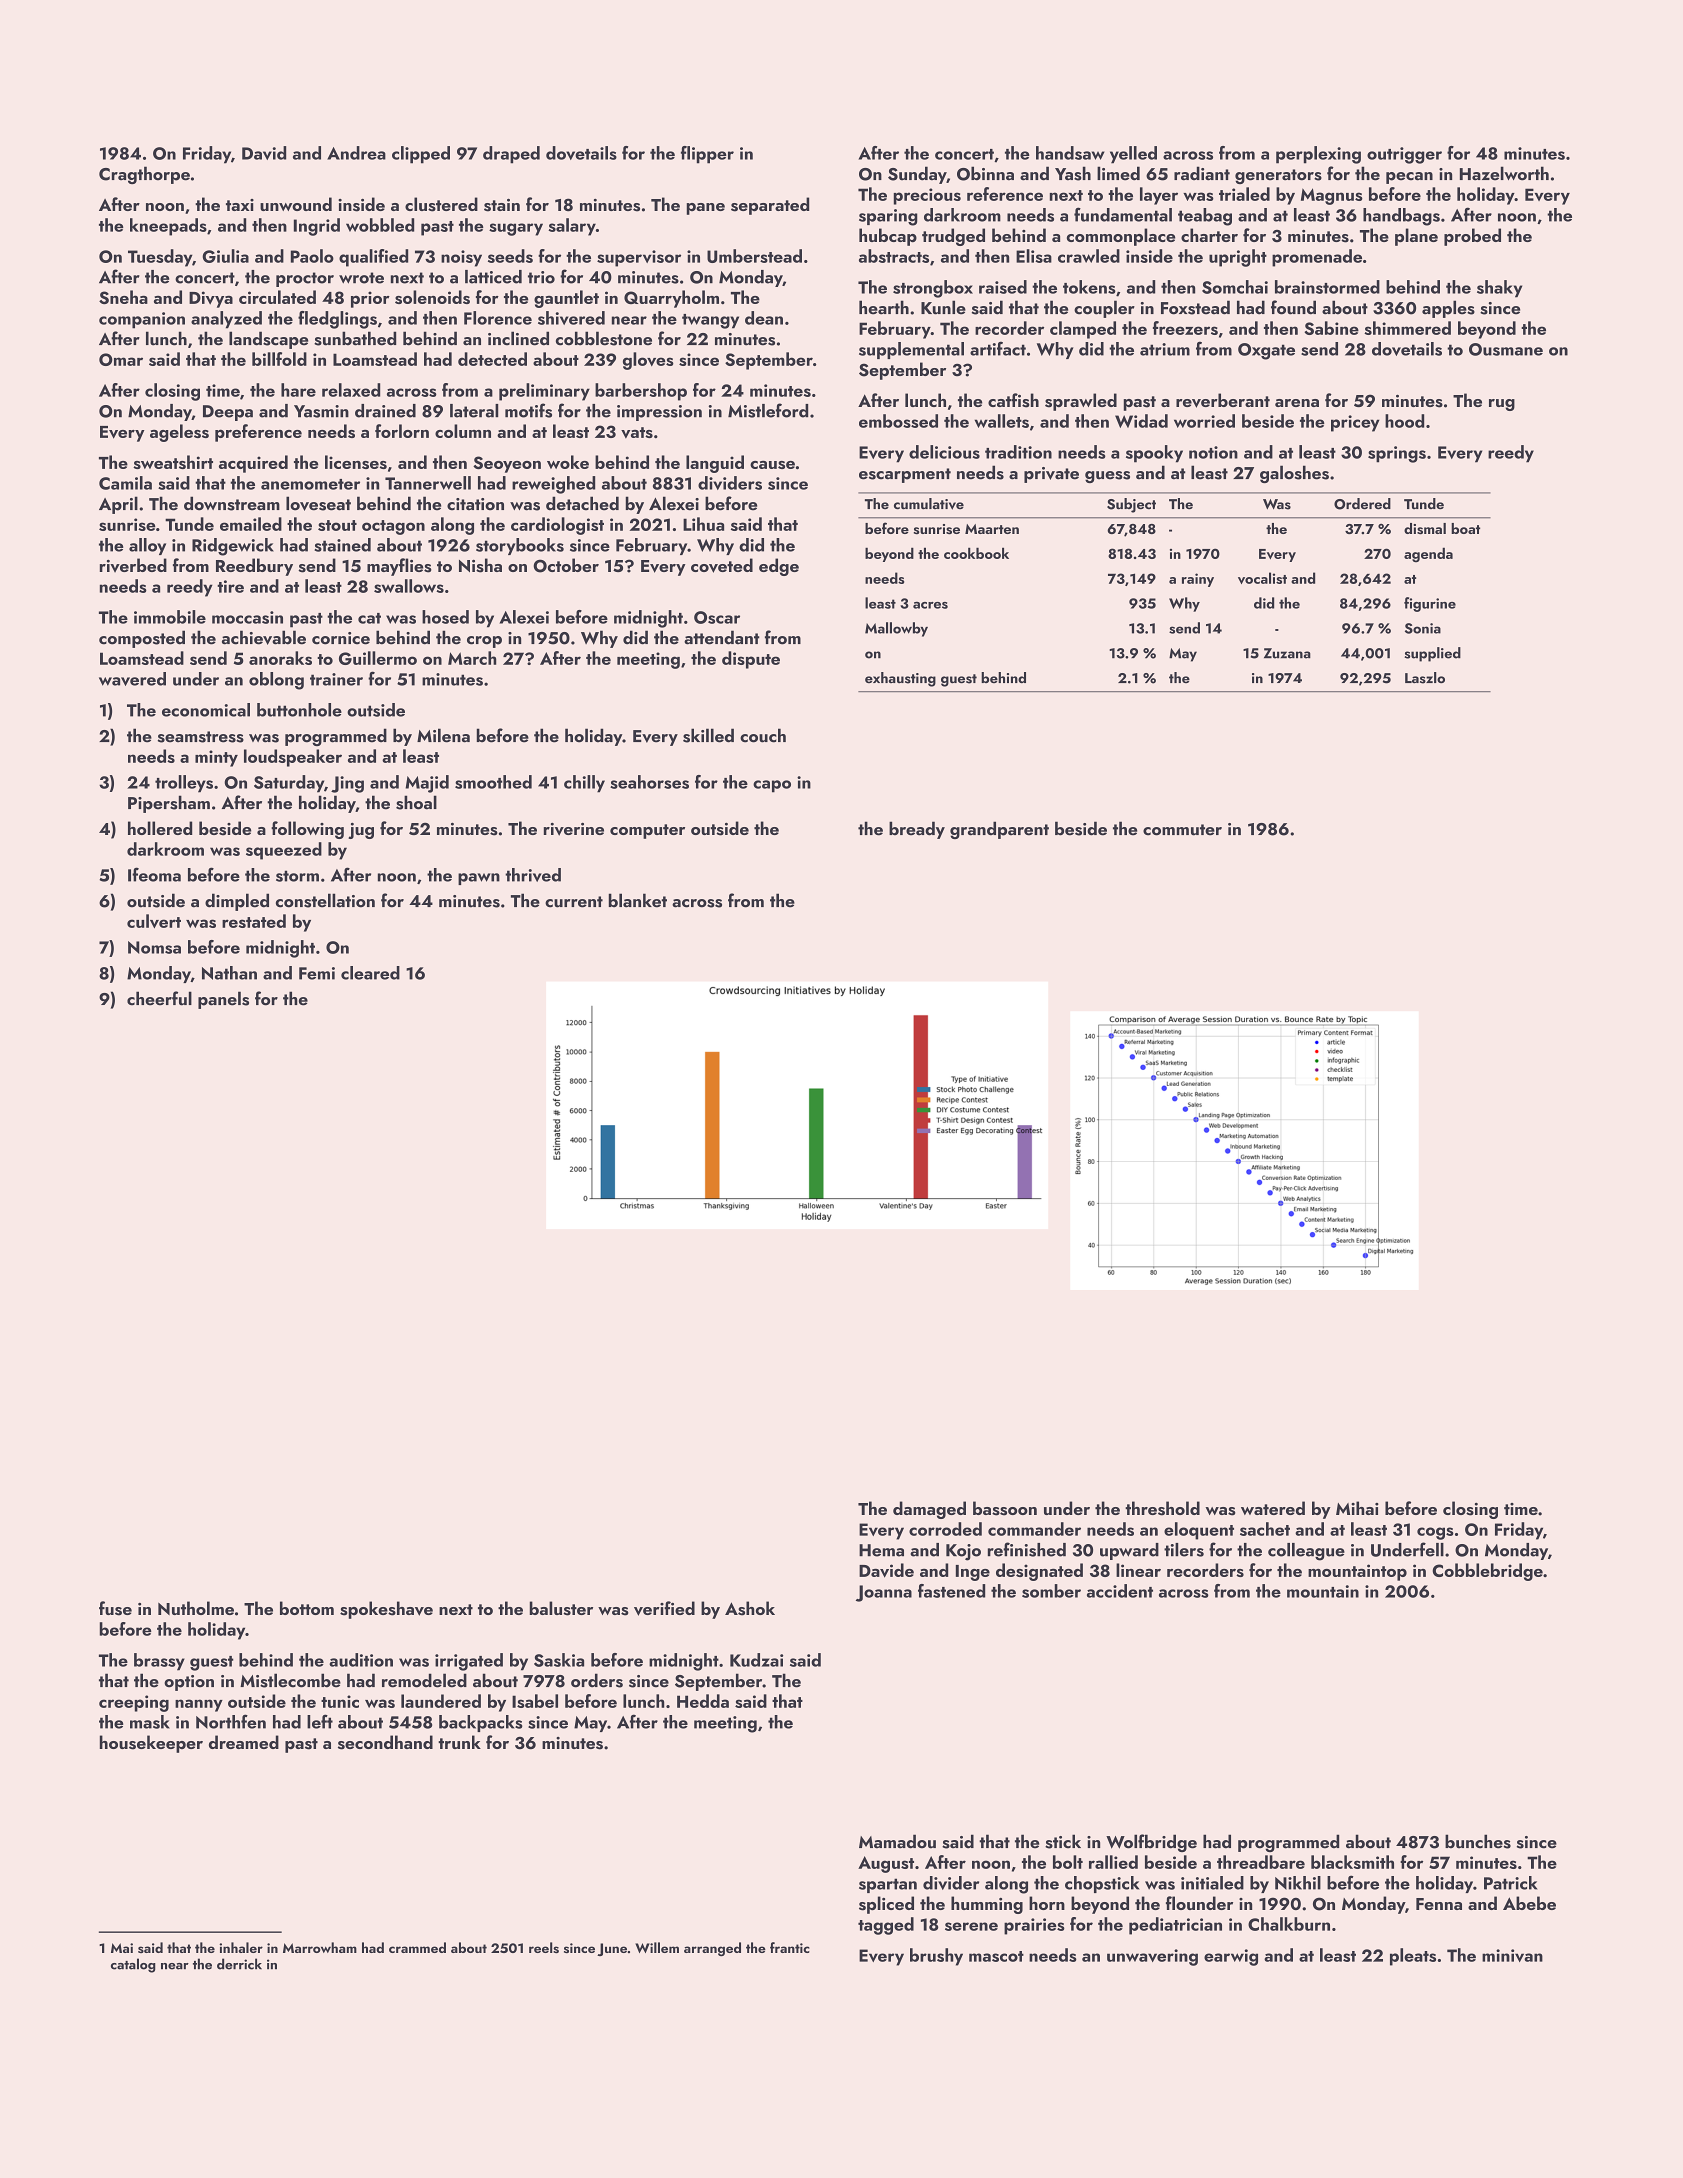  I want to click on Andrea, so click(356, 153).
